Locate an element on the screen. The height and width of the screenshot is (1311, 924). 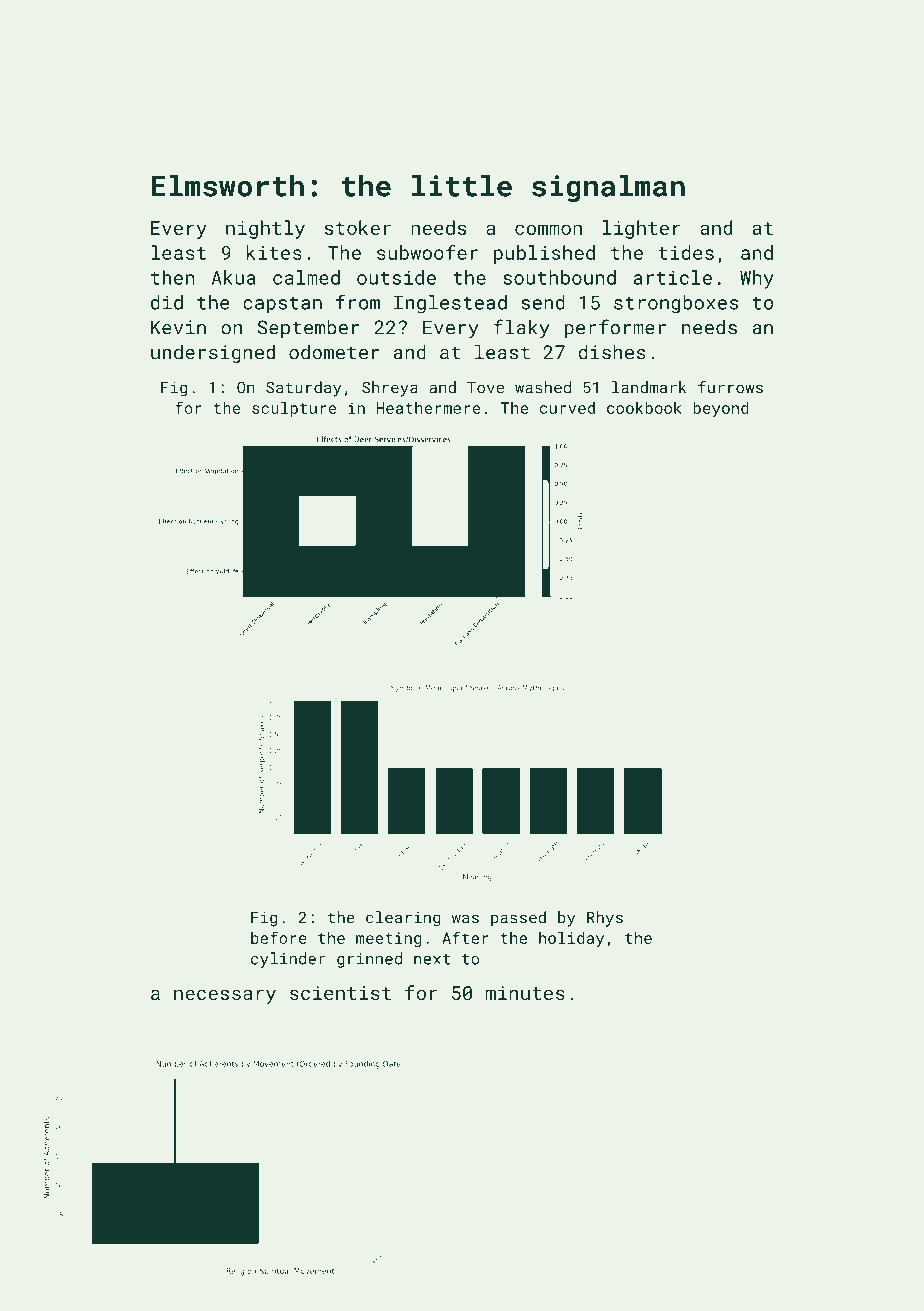
nightly is located at coordinates (265, 229).
